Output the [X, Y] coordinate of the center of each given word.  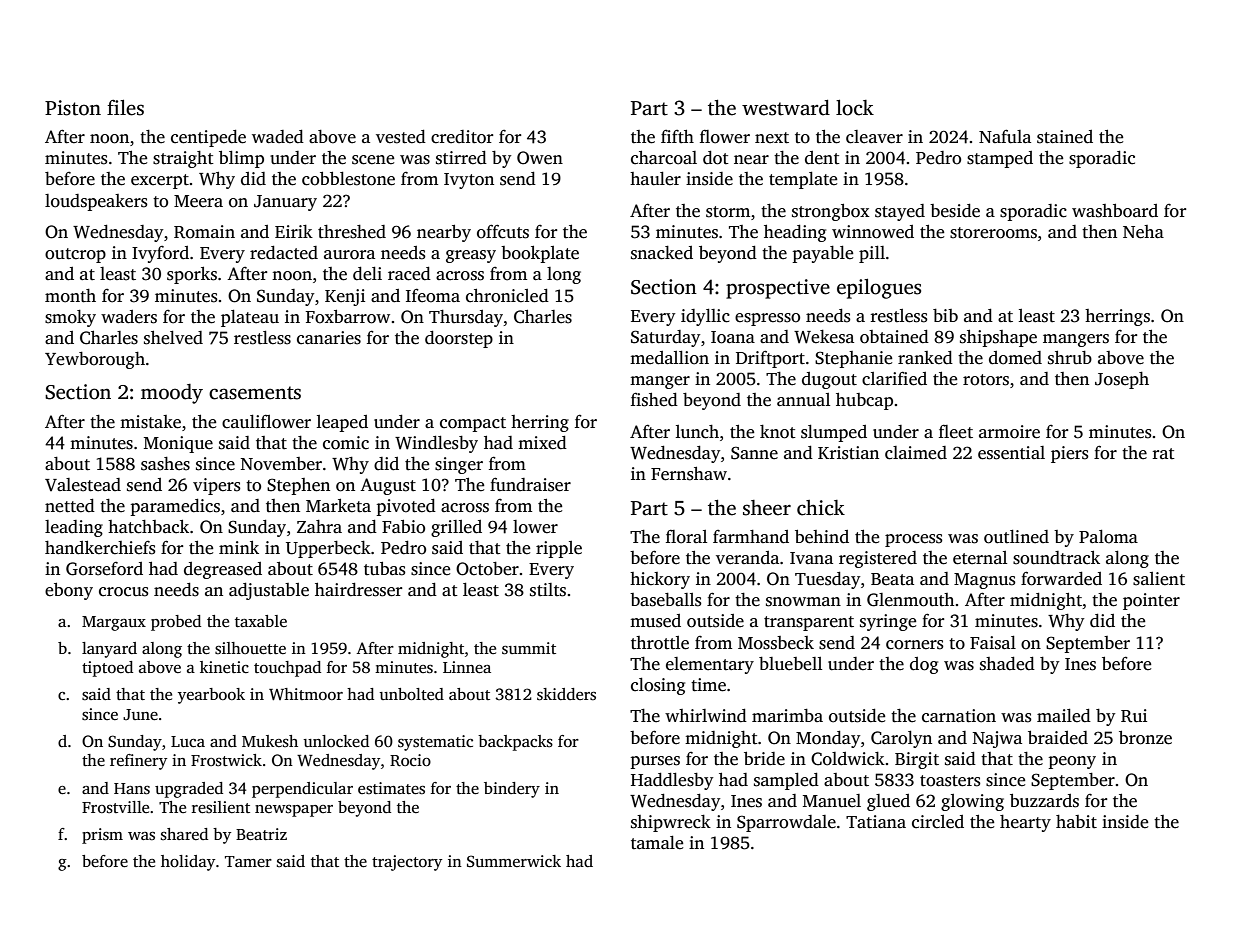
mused [655, 621]
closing [658, 686]
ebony [69, 591]
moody [172, 394]
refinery [138, 762]
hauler [655, 179]
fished [654, 399]
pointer [1151, 601]
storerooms [993, 233]
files [125, 108]
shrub [1070, 358]
